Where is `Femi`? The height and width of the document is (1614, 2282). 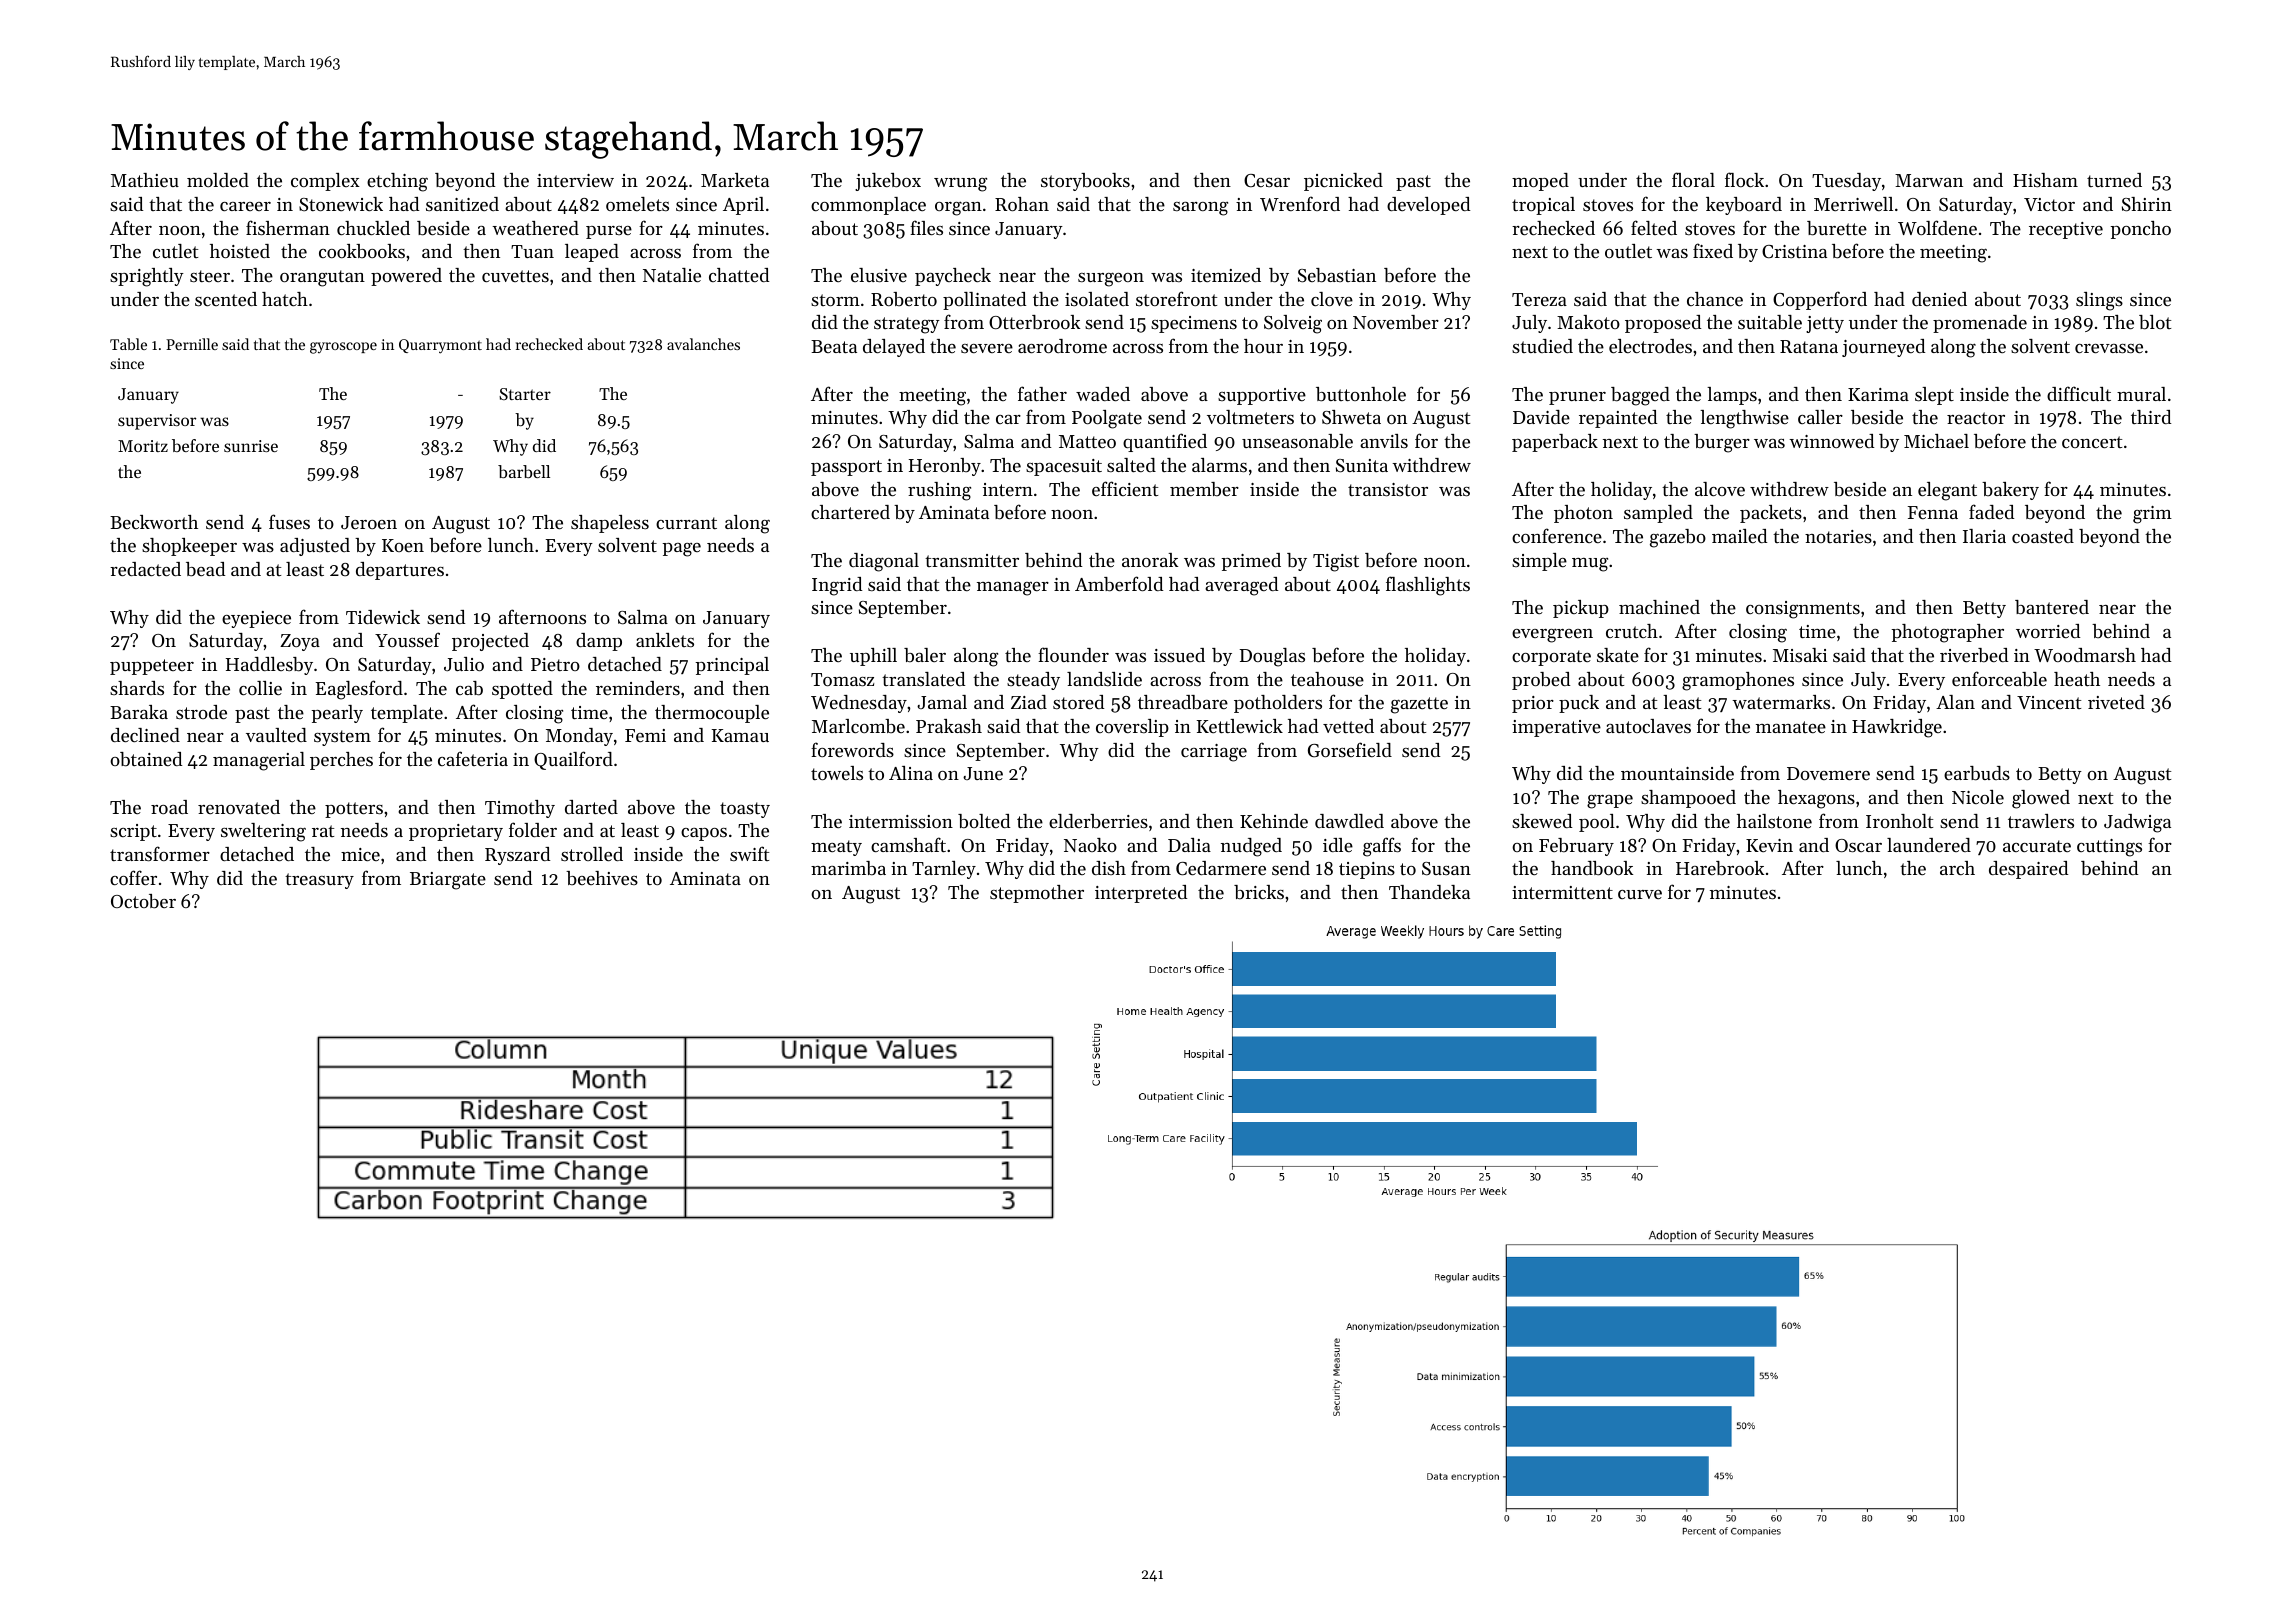 Femi is located at coordinates (645, 735).
